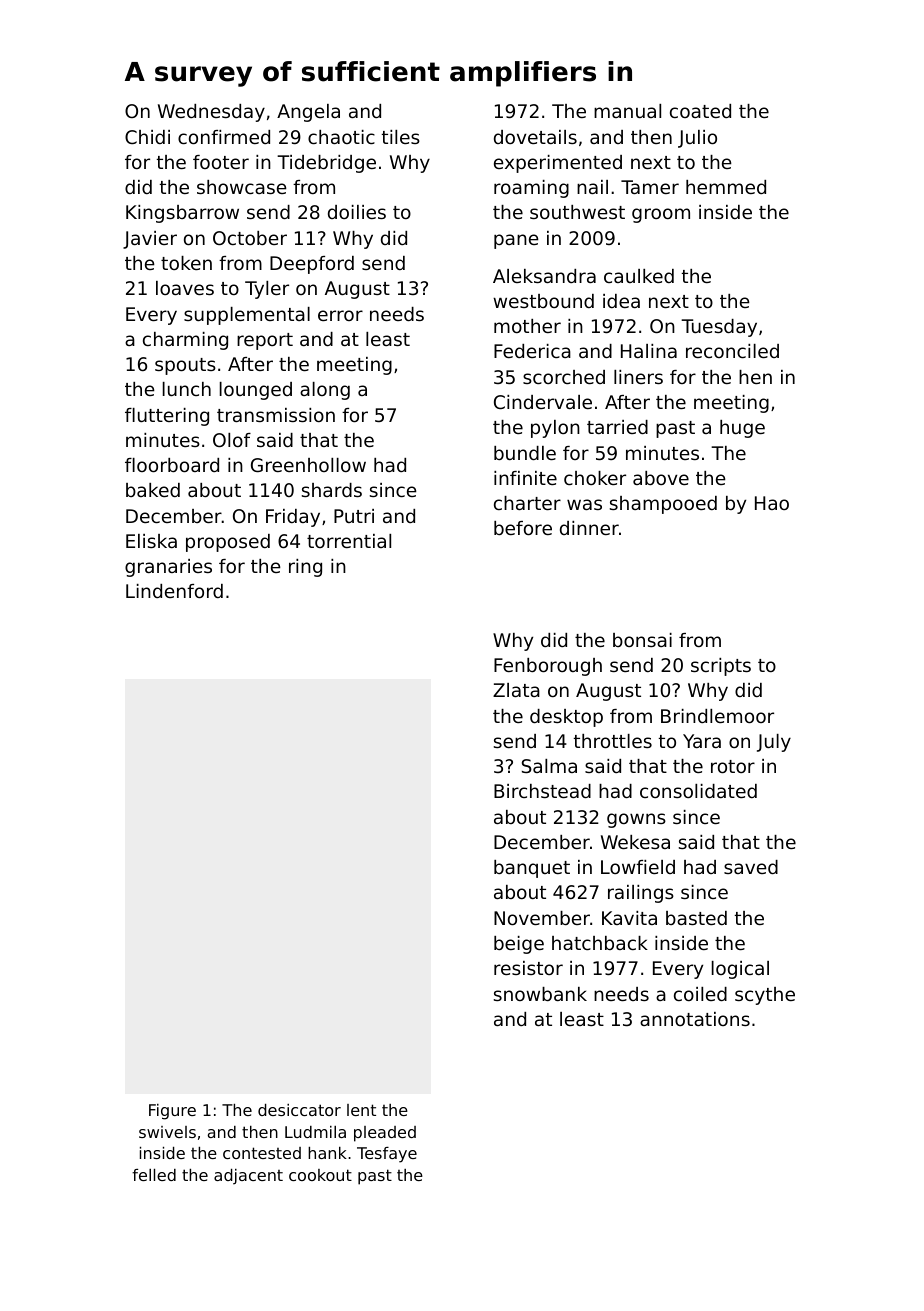  Describe the element at coordinates (228, 543) in the document. I see `proposed` at that location.
